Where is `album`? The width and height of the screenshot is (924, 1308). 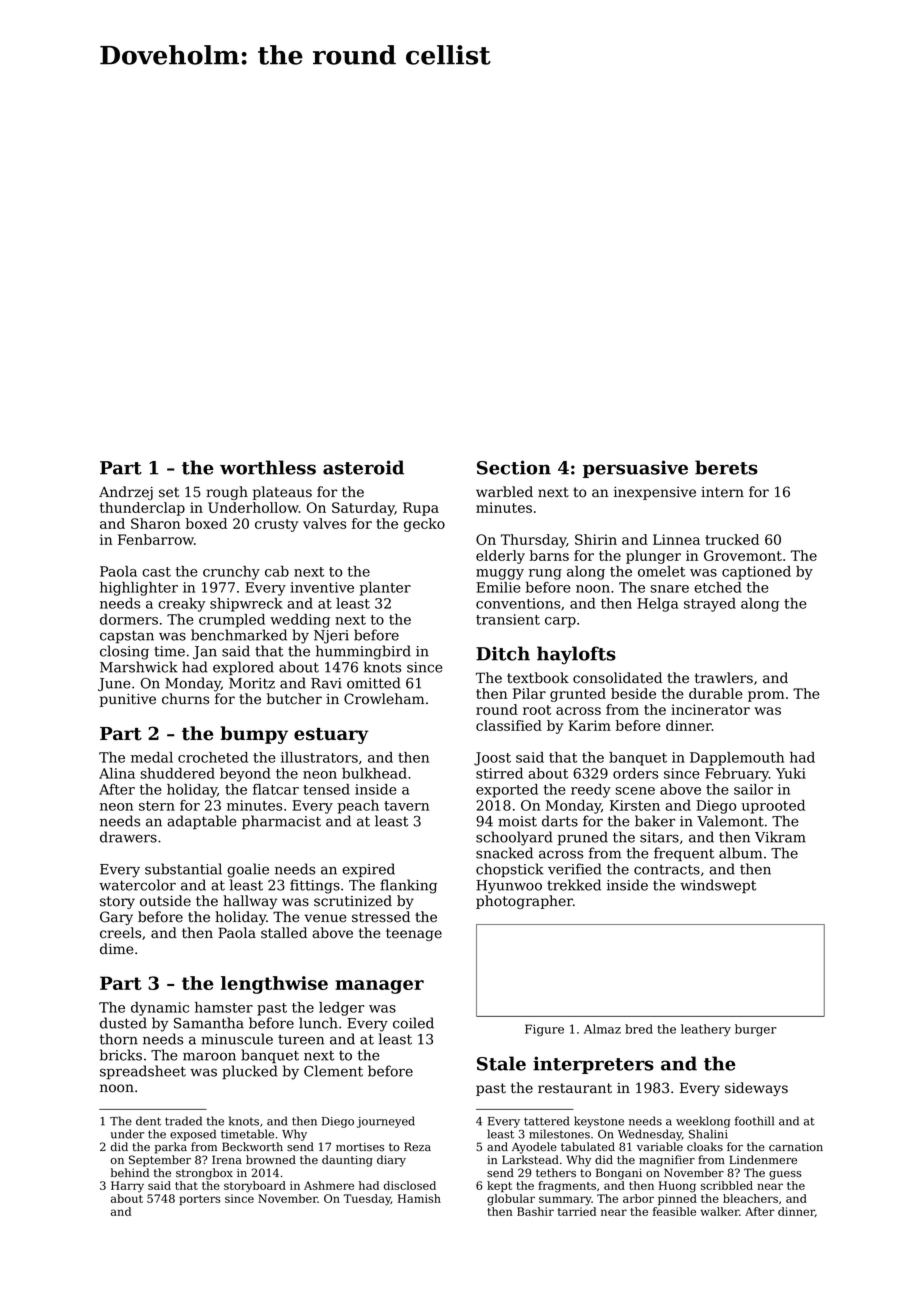 album is located at coordinates (740, 853).
